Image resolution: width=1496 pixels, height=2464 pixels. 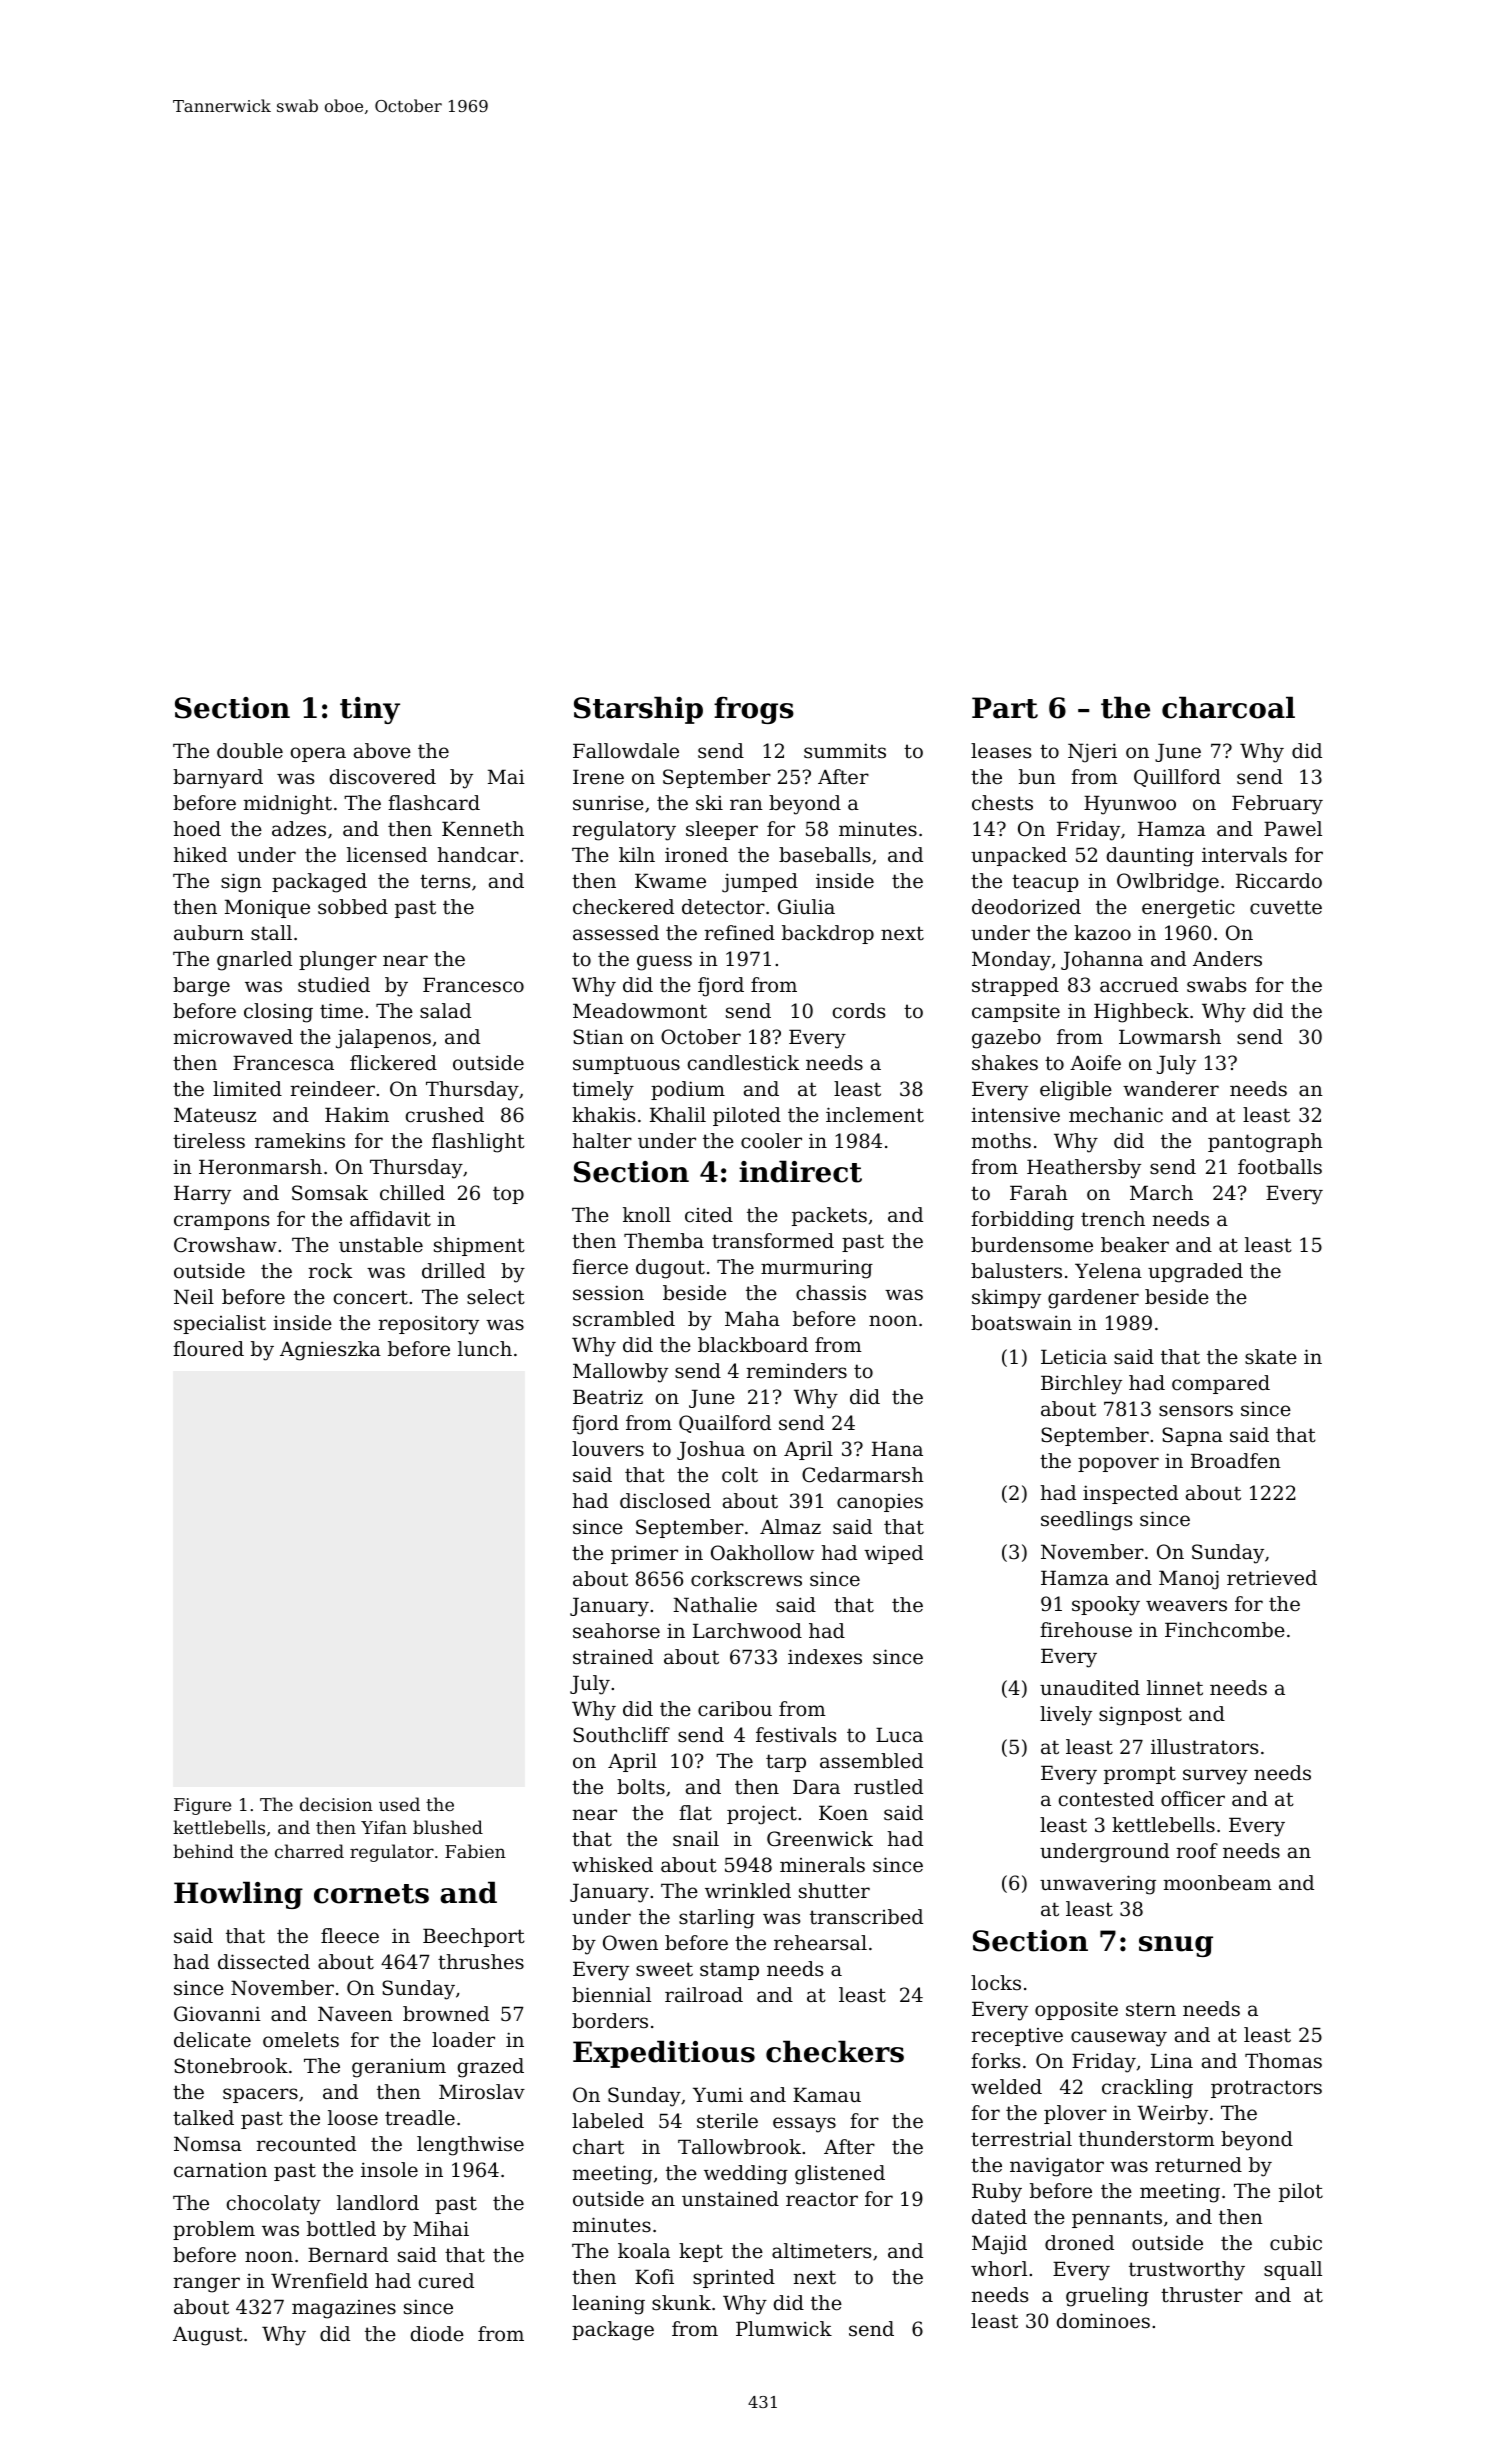 What do you see at coordinates (1236, 1461) in the screenshot?
I see `Broadfen` at bounding box center [1236, 1461].
